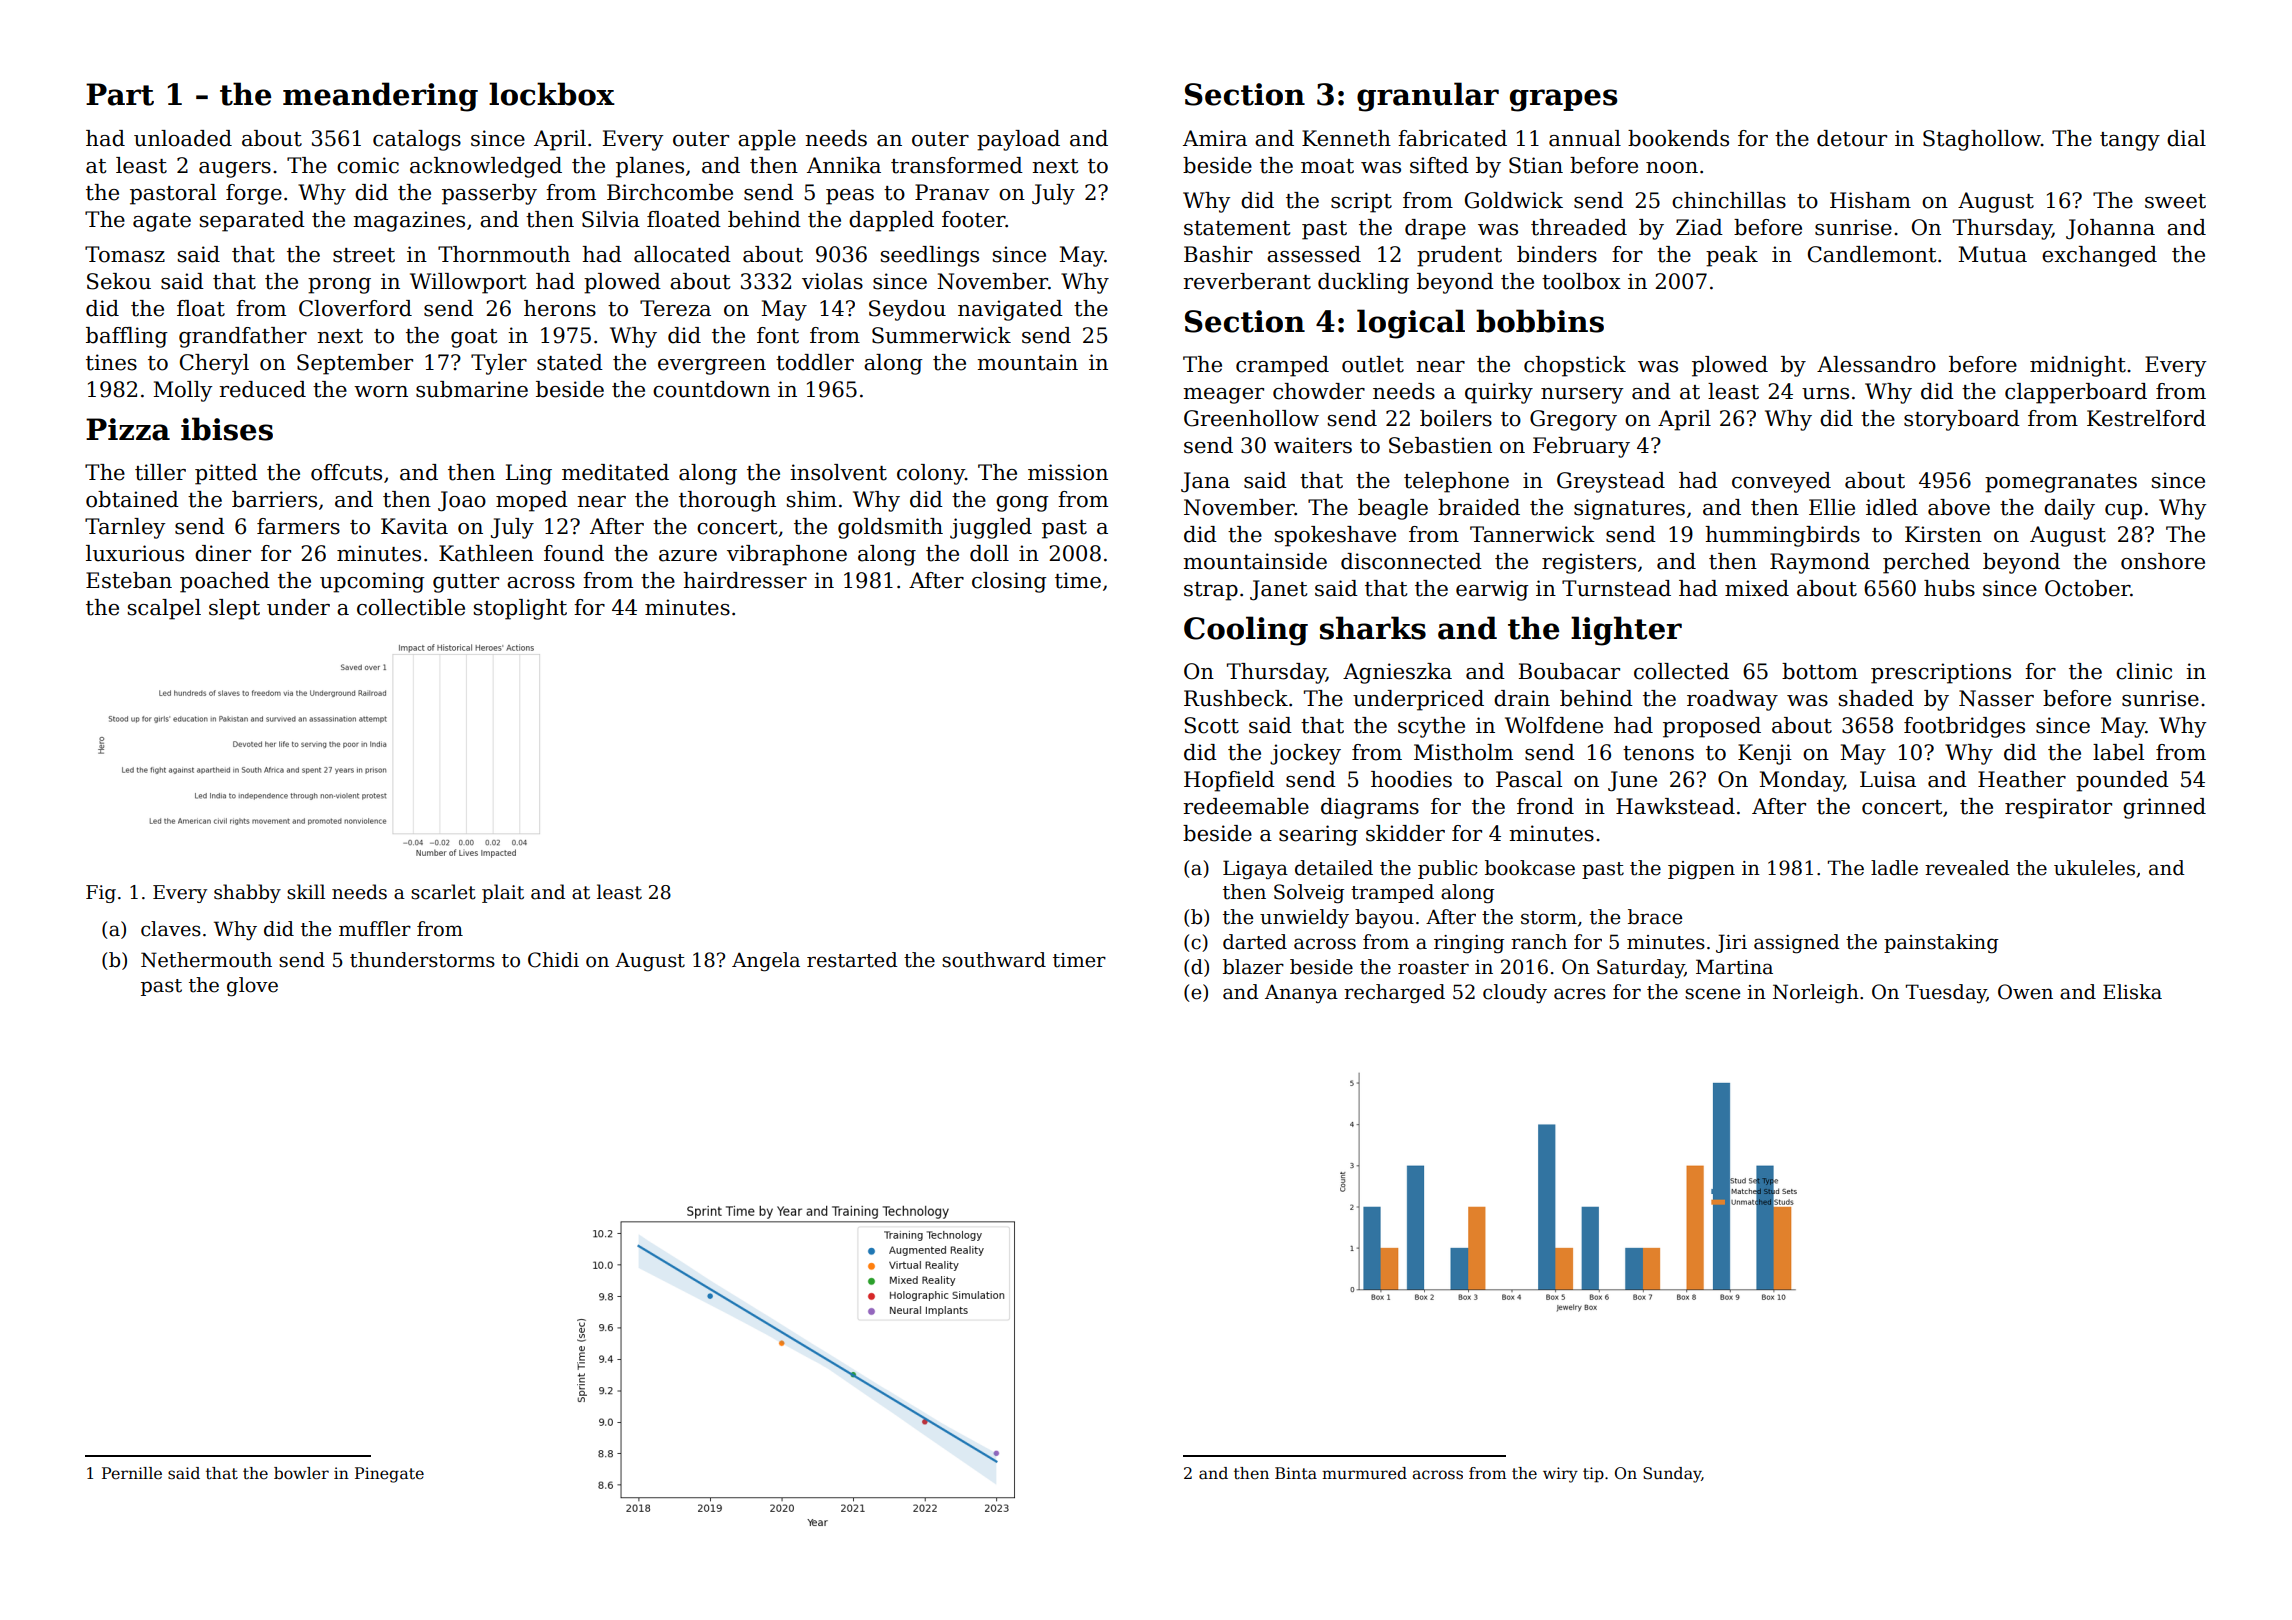 The height and width of the screenshot is (1620, 2292). I want to click on daily, so click(2069, 509).
